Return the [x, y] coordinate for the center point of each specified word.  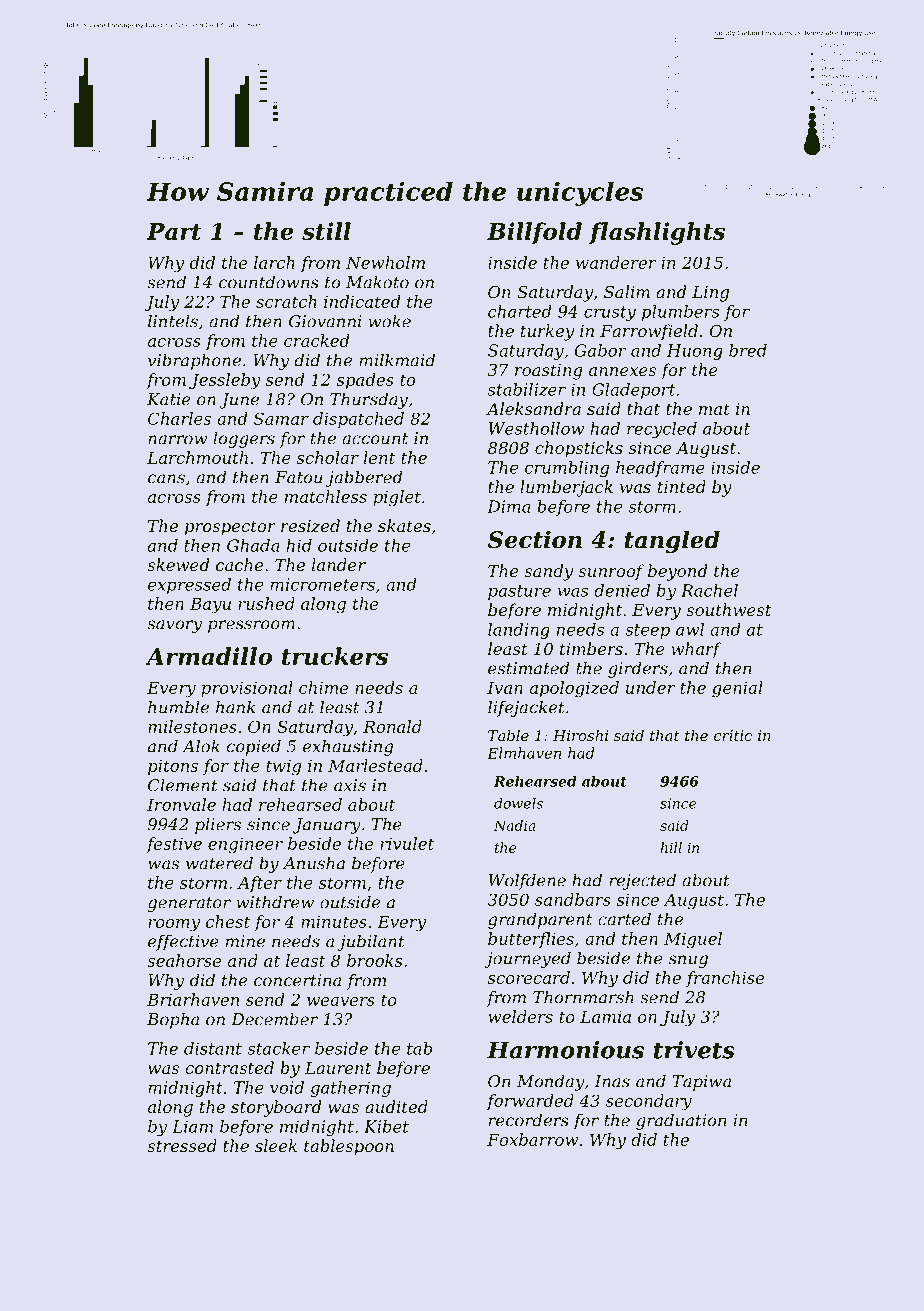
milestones [192, 726]
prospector [230, 528]
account [375, 439]
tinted [682, 486]
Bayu [210, 605]
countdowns [269, 282]
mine [245, 941]
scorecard [529, 977]
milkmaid [397, 360]
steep [647, 631]
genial [737, 689]
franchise [725, 979]
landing [519, 631]
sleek [276, 1145]
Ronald [392, 726]
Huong [695, 352]
